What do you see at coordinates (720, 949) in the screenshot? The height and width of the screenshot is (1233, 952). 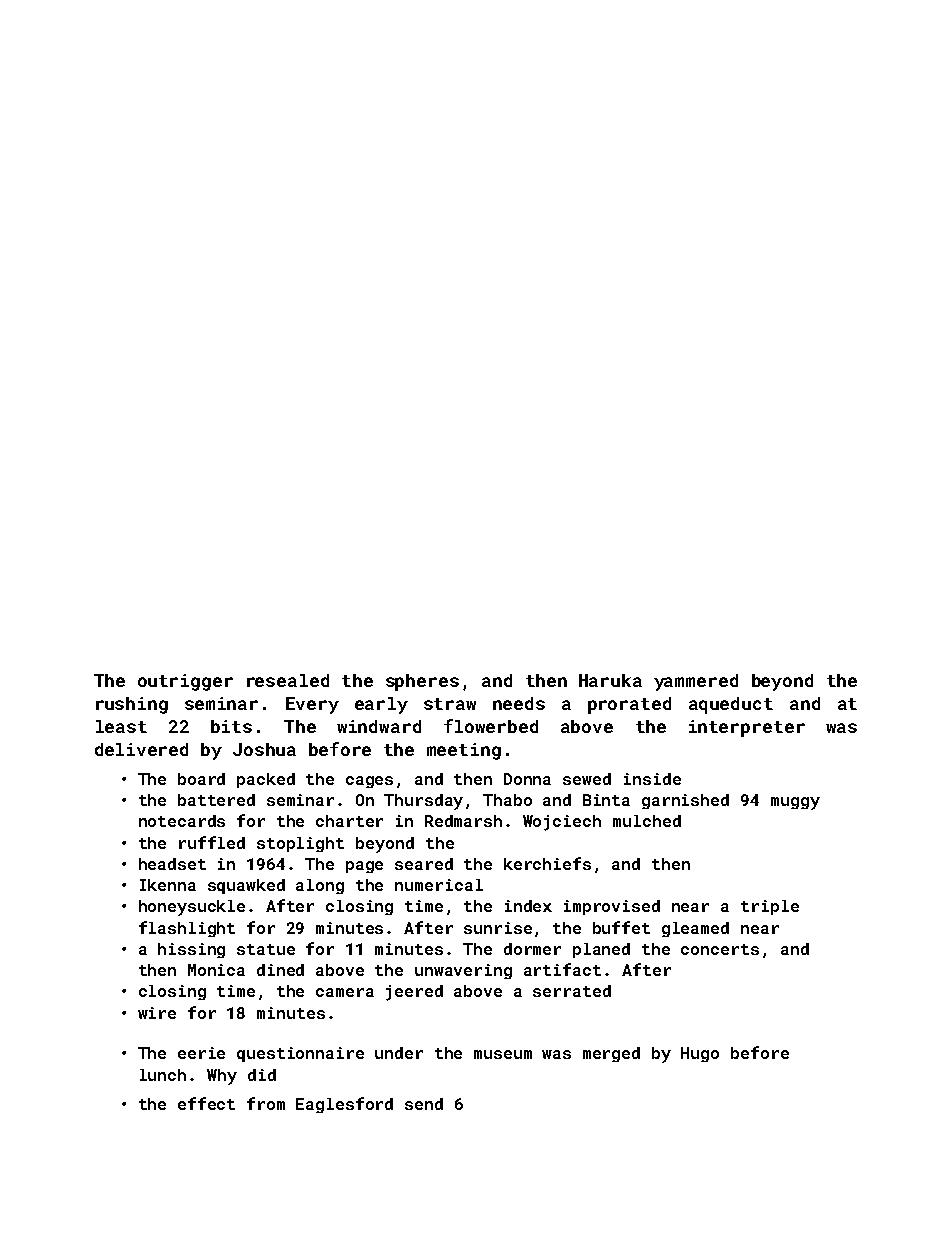 I see `concerts` at bounding box center [720, 949].
